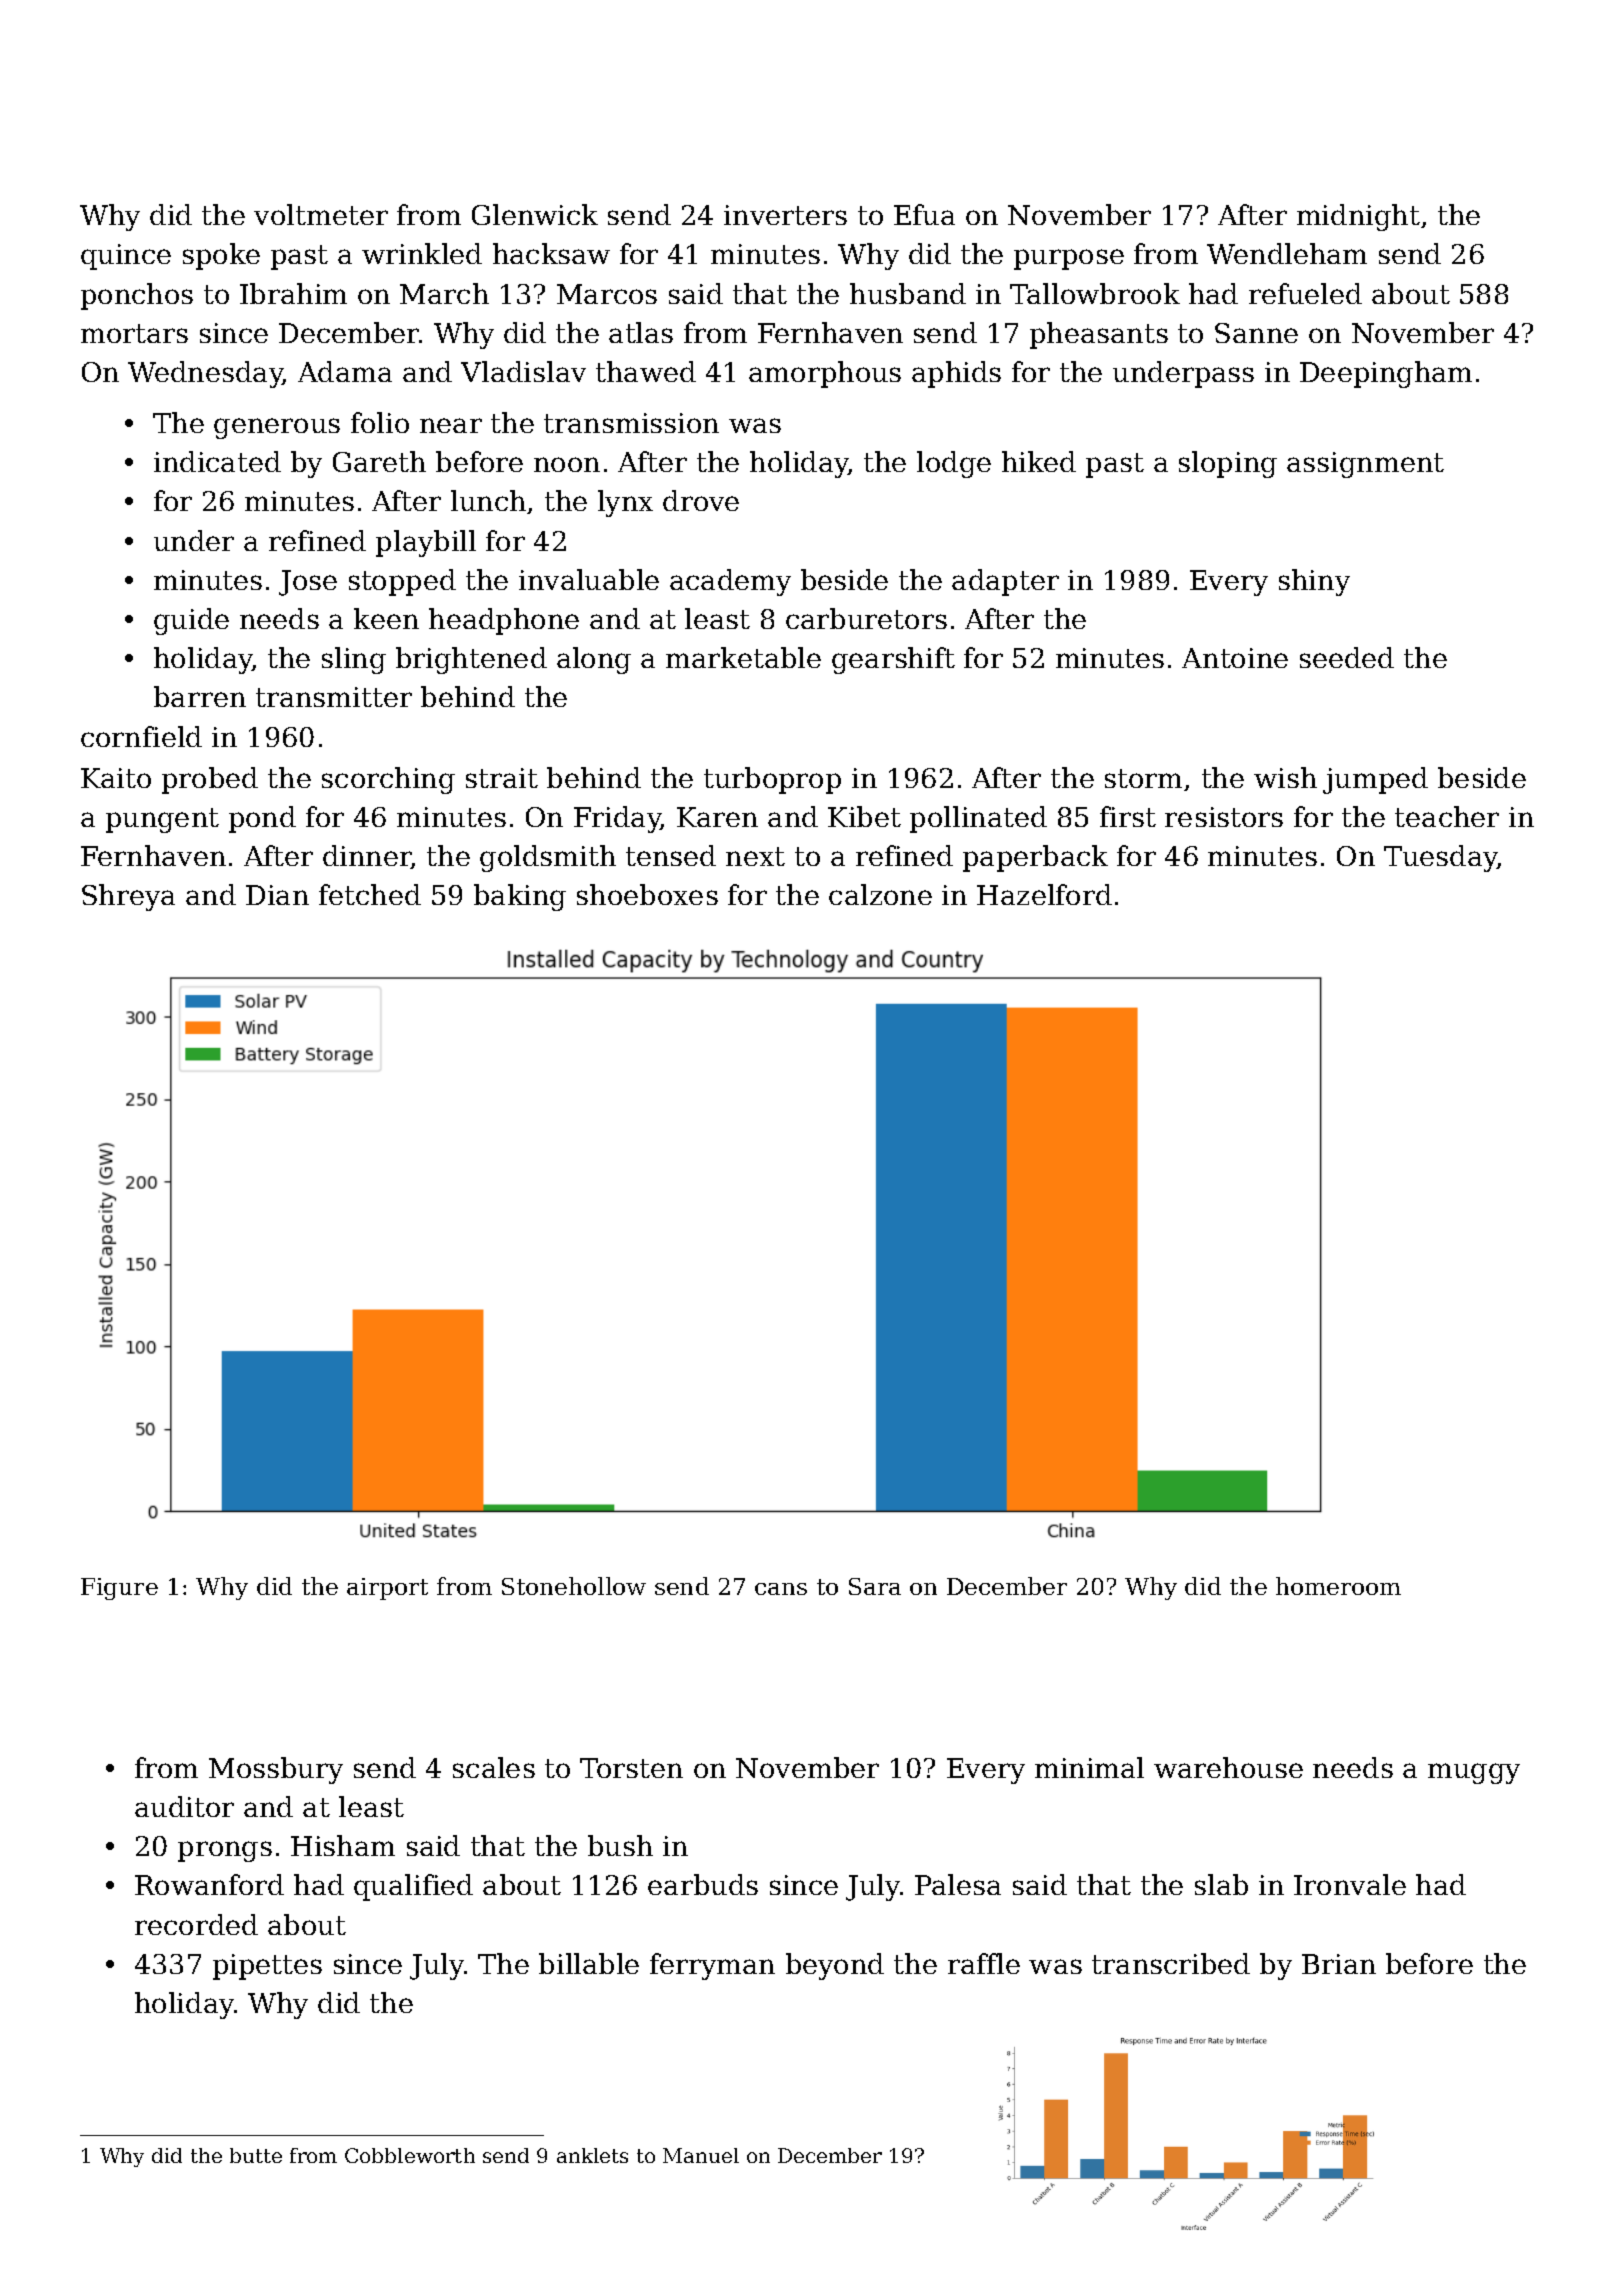 The height and width of the screenshot is (2292, 1620). Describe the element at coordinates (641, 332) in the screenshot. I see `atlas` at that location.
